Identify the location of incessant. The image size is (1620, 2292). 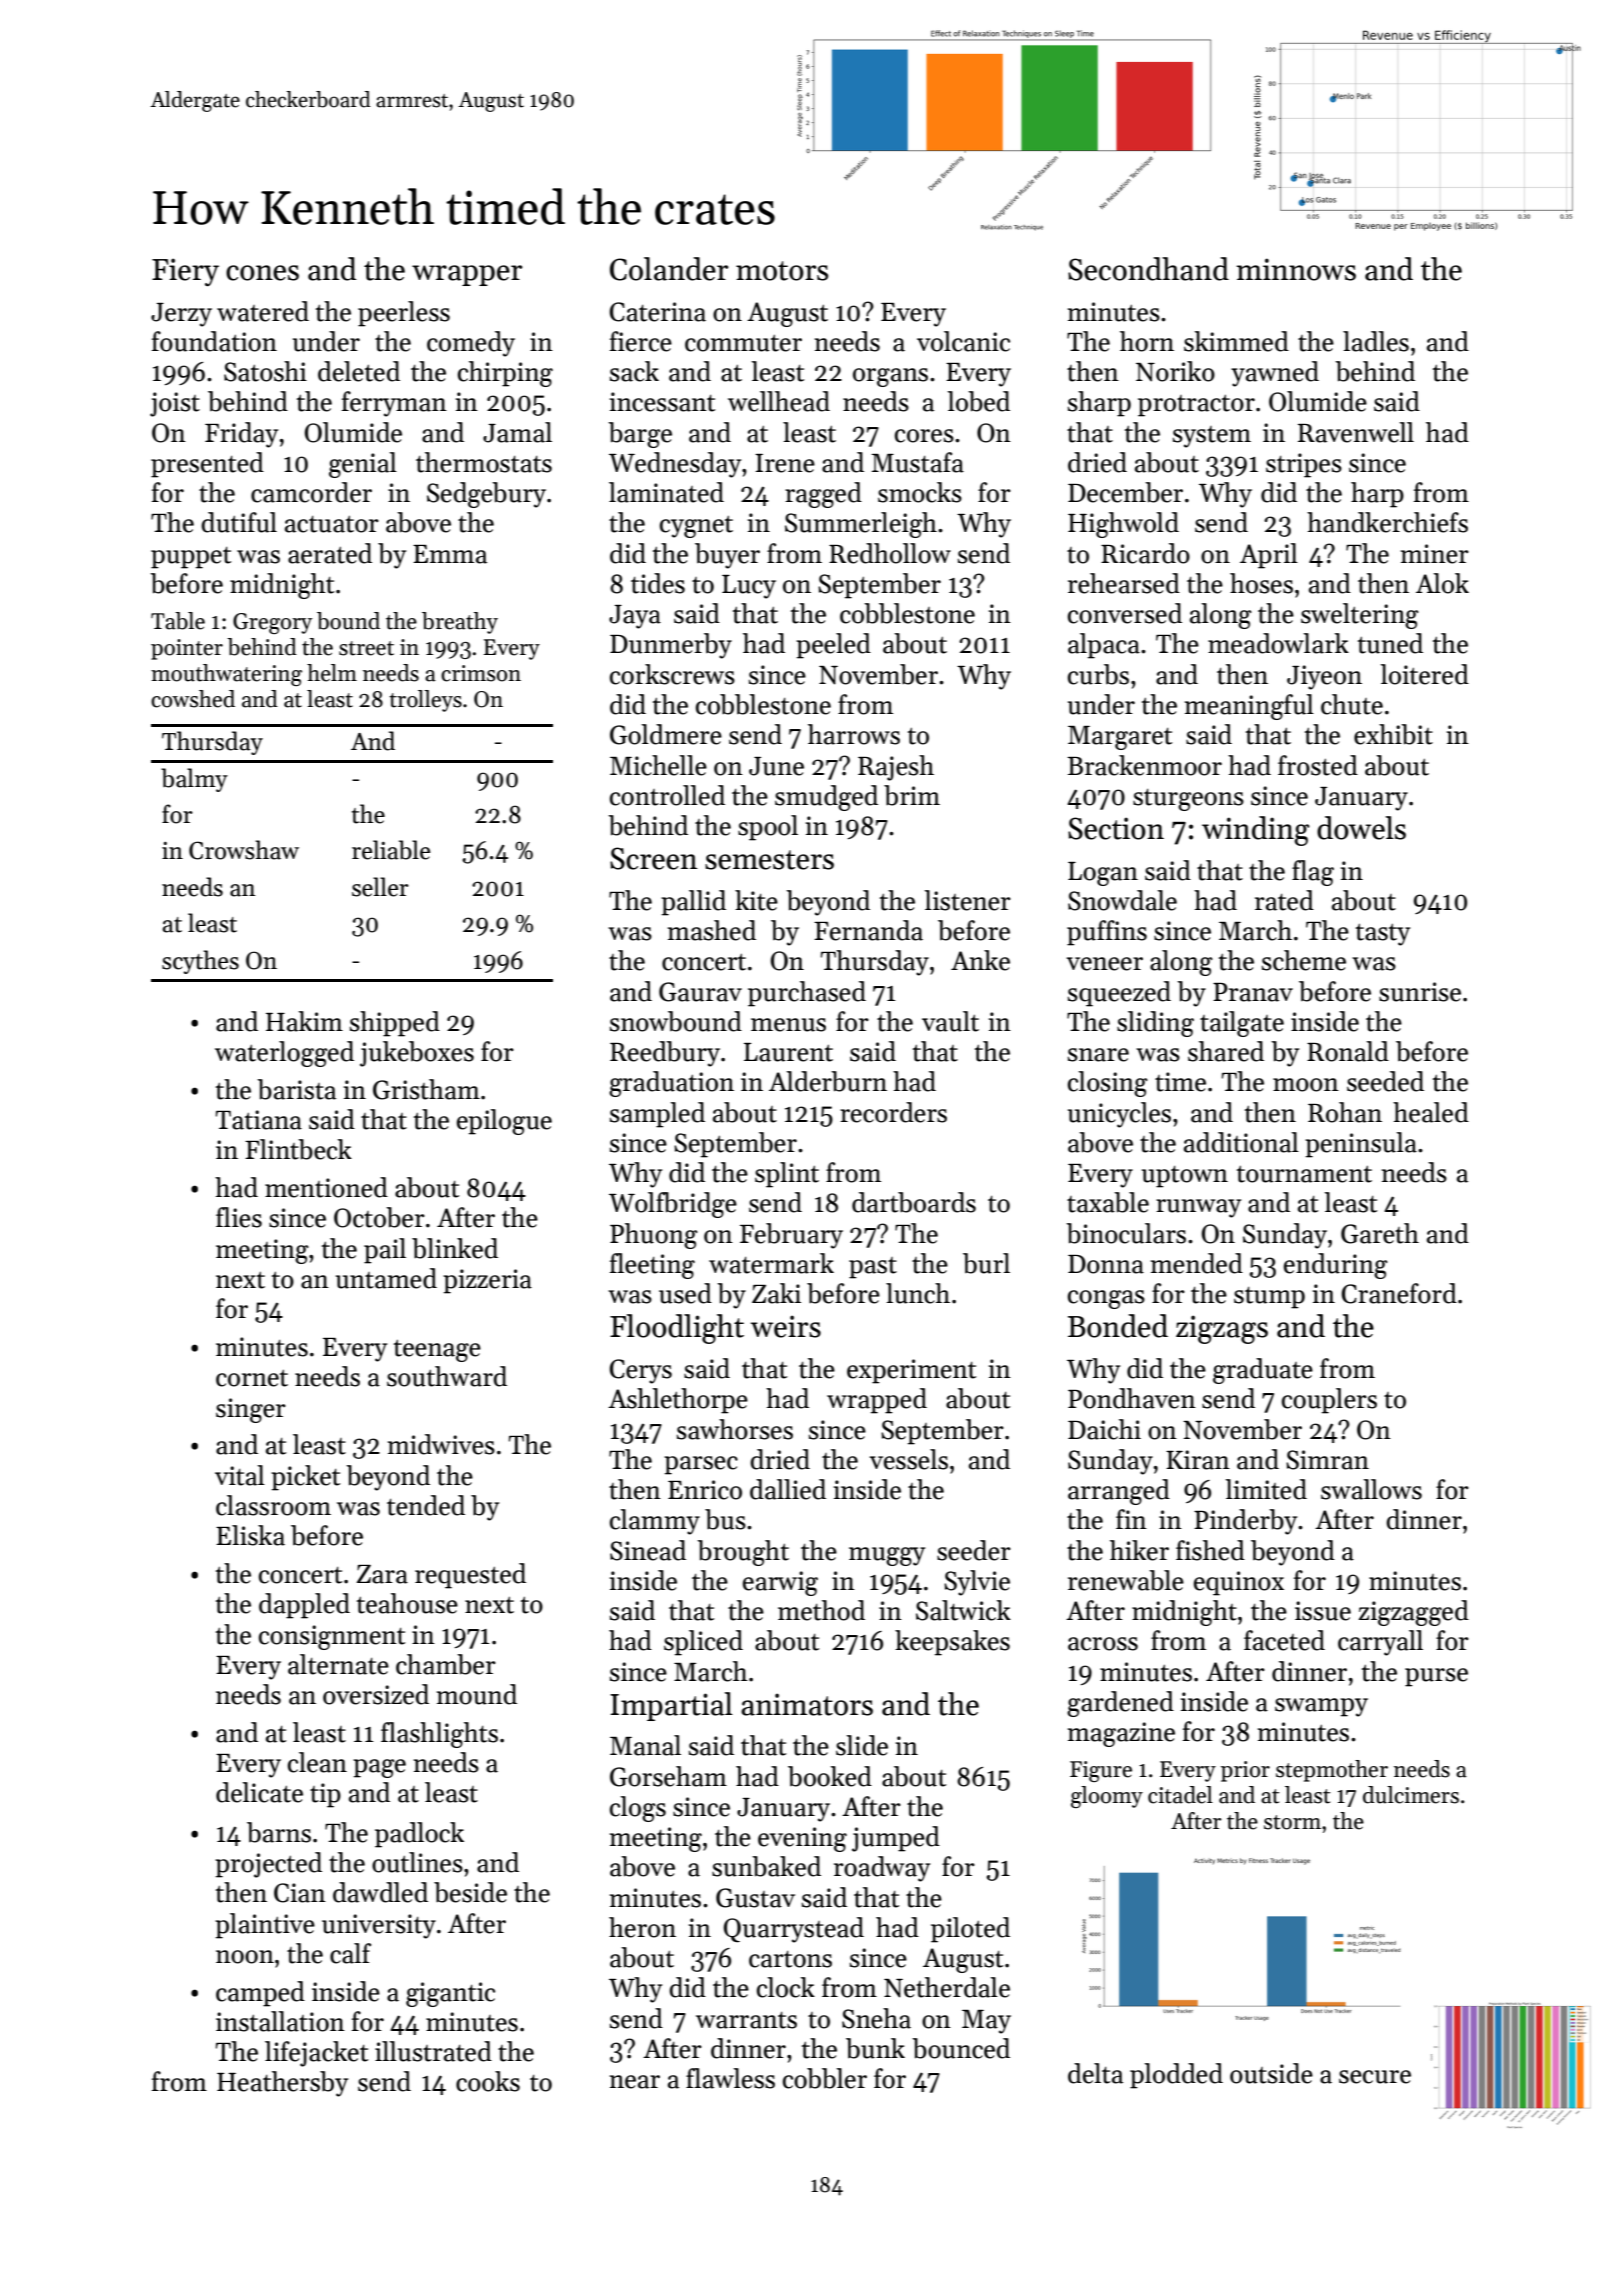
(662, 402).
